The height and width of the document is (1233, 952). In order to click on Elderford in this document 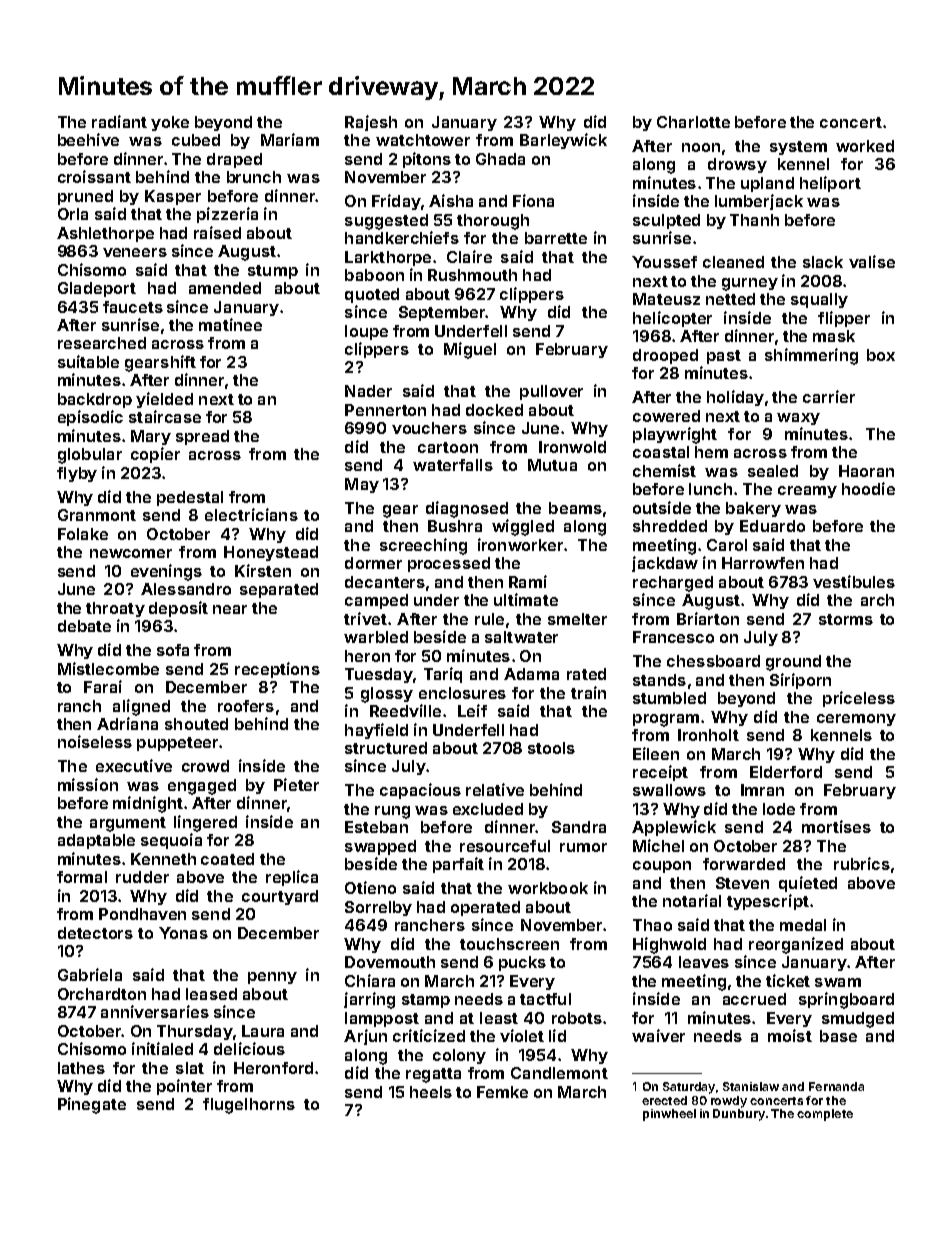, I will do `click(786, 772)`.
